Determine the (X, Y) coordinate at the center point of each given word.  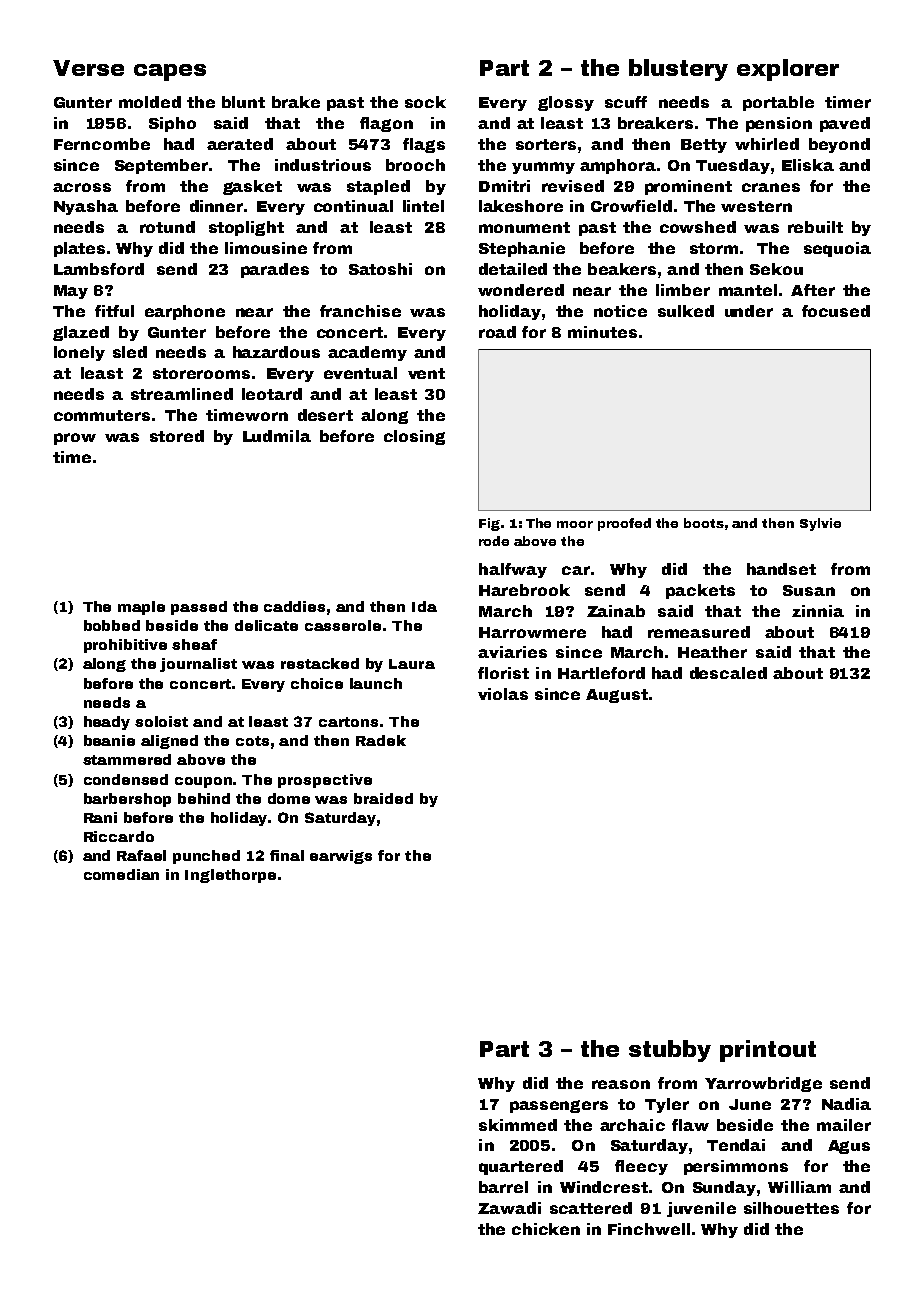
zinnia (818, 611)
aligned (169, 742)
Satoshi (380, 269)
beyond (839, 145)
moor (575, 524)
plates (79, 249)
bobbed (112, 625)
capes (170, 72)
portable (778, 103)
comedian (121, 874)
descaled (728, 673)
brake (296, 102)
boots (704, 523)
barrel (503, 1187)
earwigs (341, 857)
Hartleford (601, 673)
